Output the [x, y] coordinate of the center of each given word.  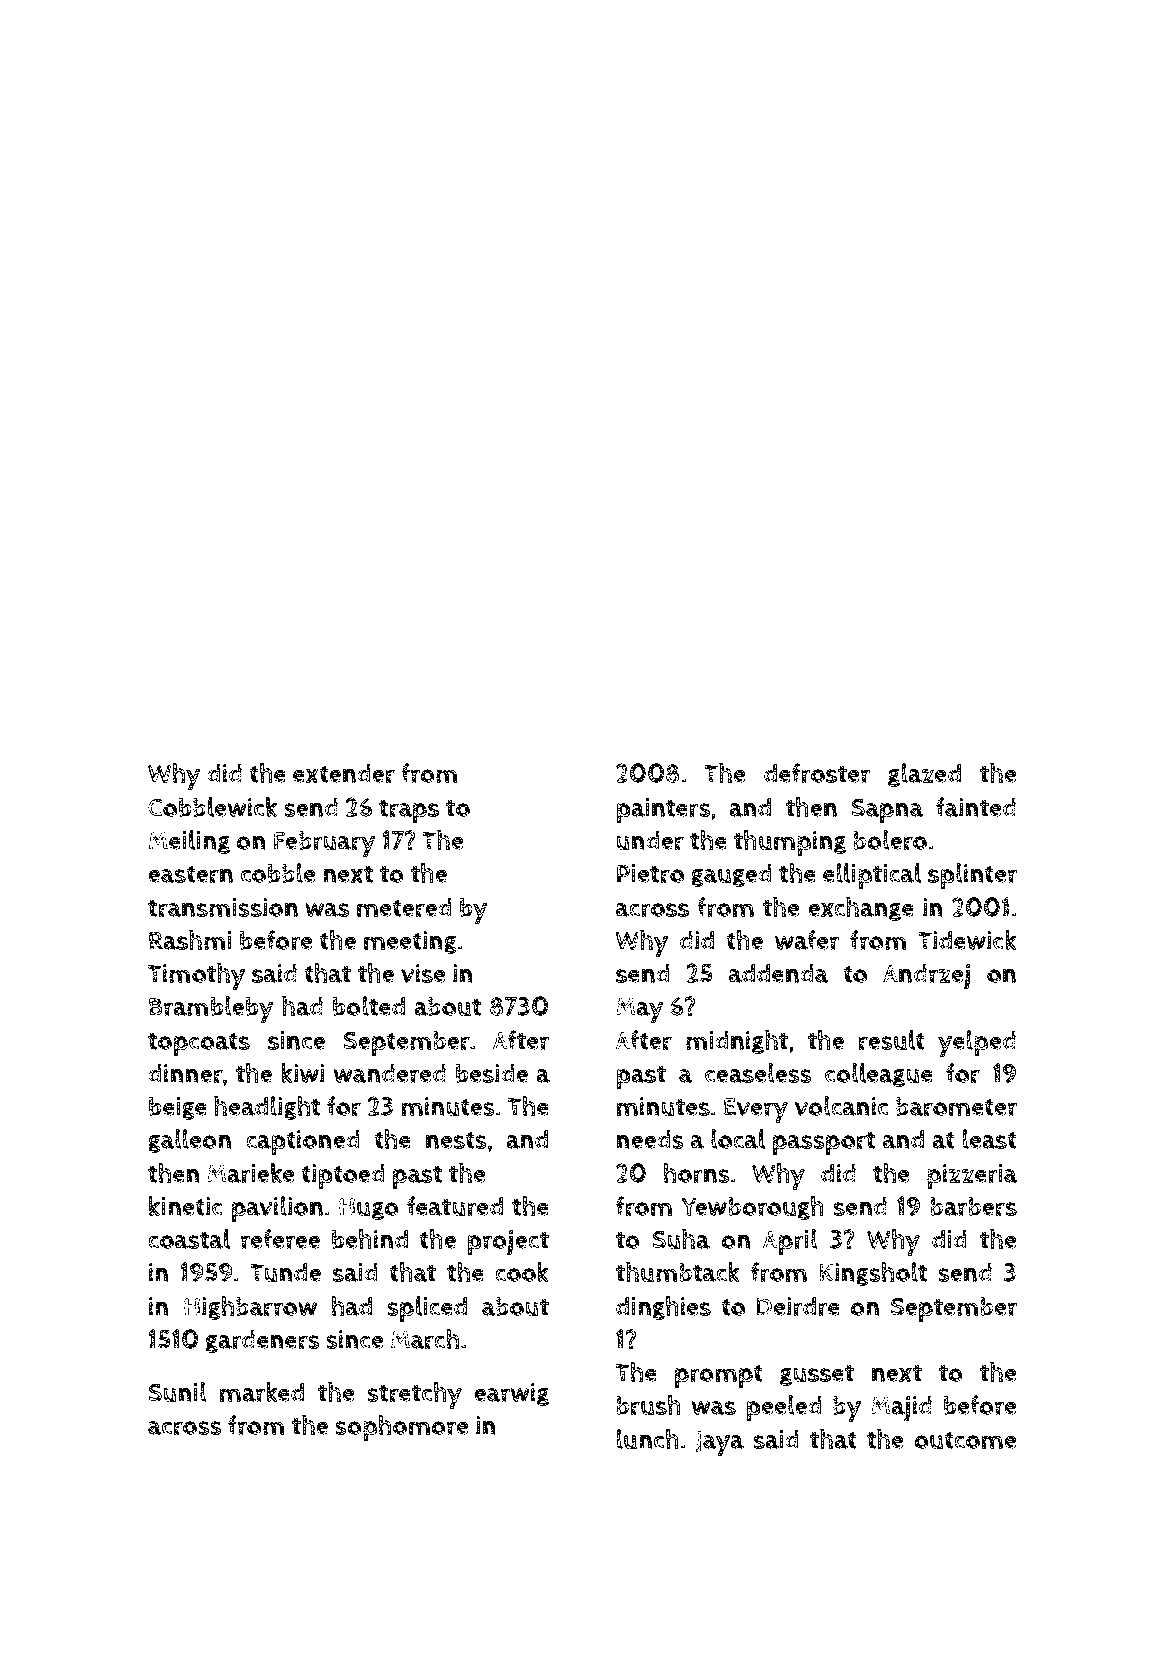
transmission [223, 908]
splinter [972, 876]
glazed [924, 775]
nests [456, 1140]
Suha [681, 1239]
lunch [647, 1439]
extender [344, 774]
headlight [267, 1108]
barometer [956, 1107]
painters [663, 810]
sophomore [401, 1428]
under [650, 841]
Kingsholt [873, 1274]
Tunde [285, 1272]
